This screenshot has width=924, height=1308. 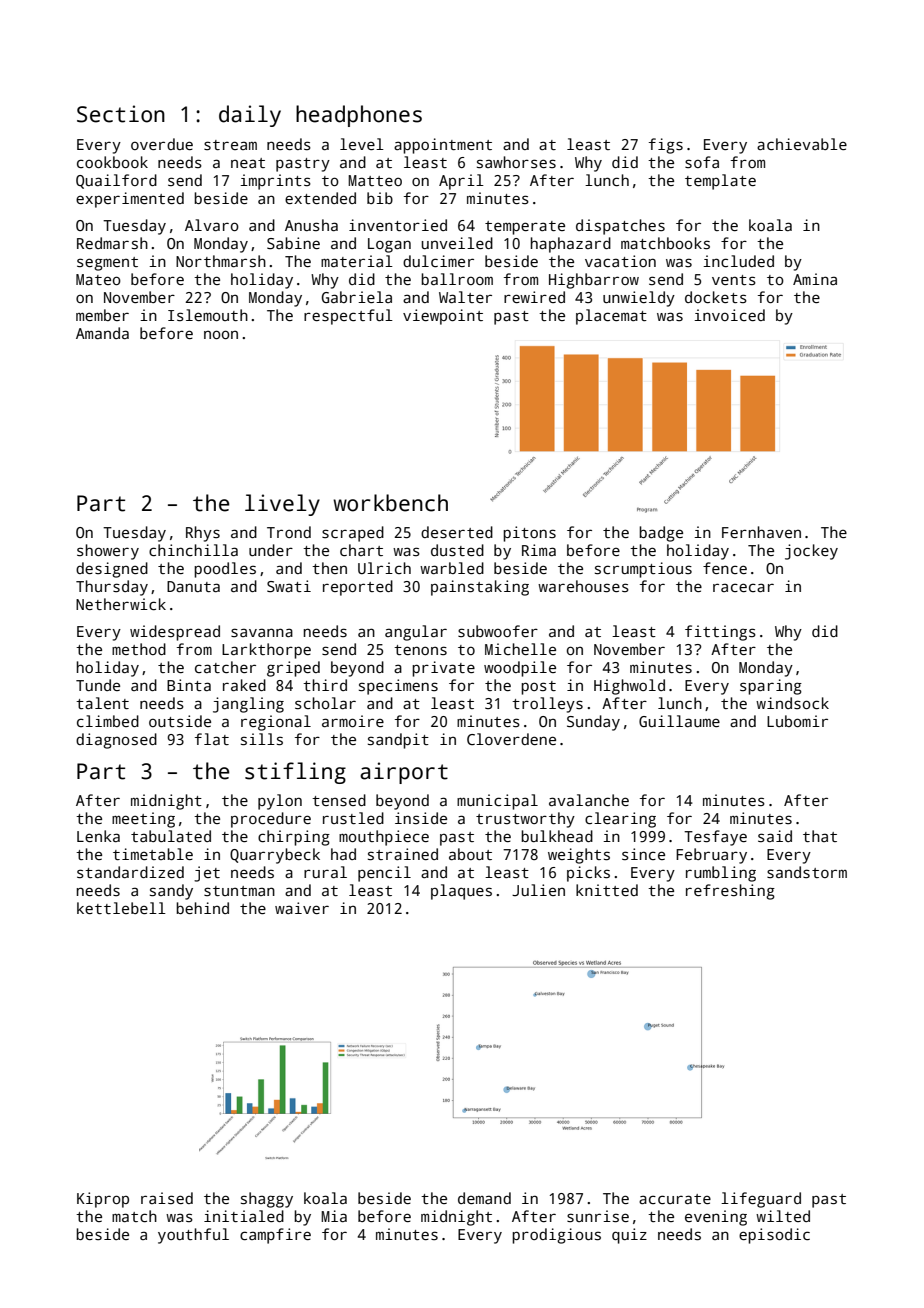 What do you see at coordinates (516, 162) in the screenshot?
I see `sawhorses` at bounding box center [516, 162].
